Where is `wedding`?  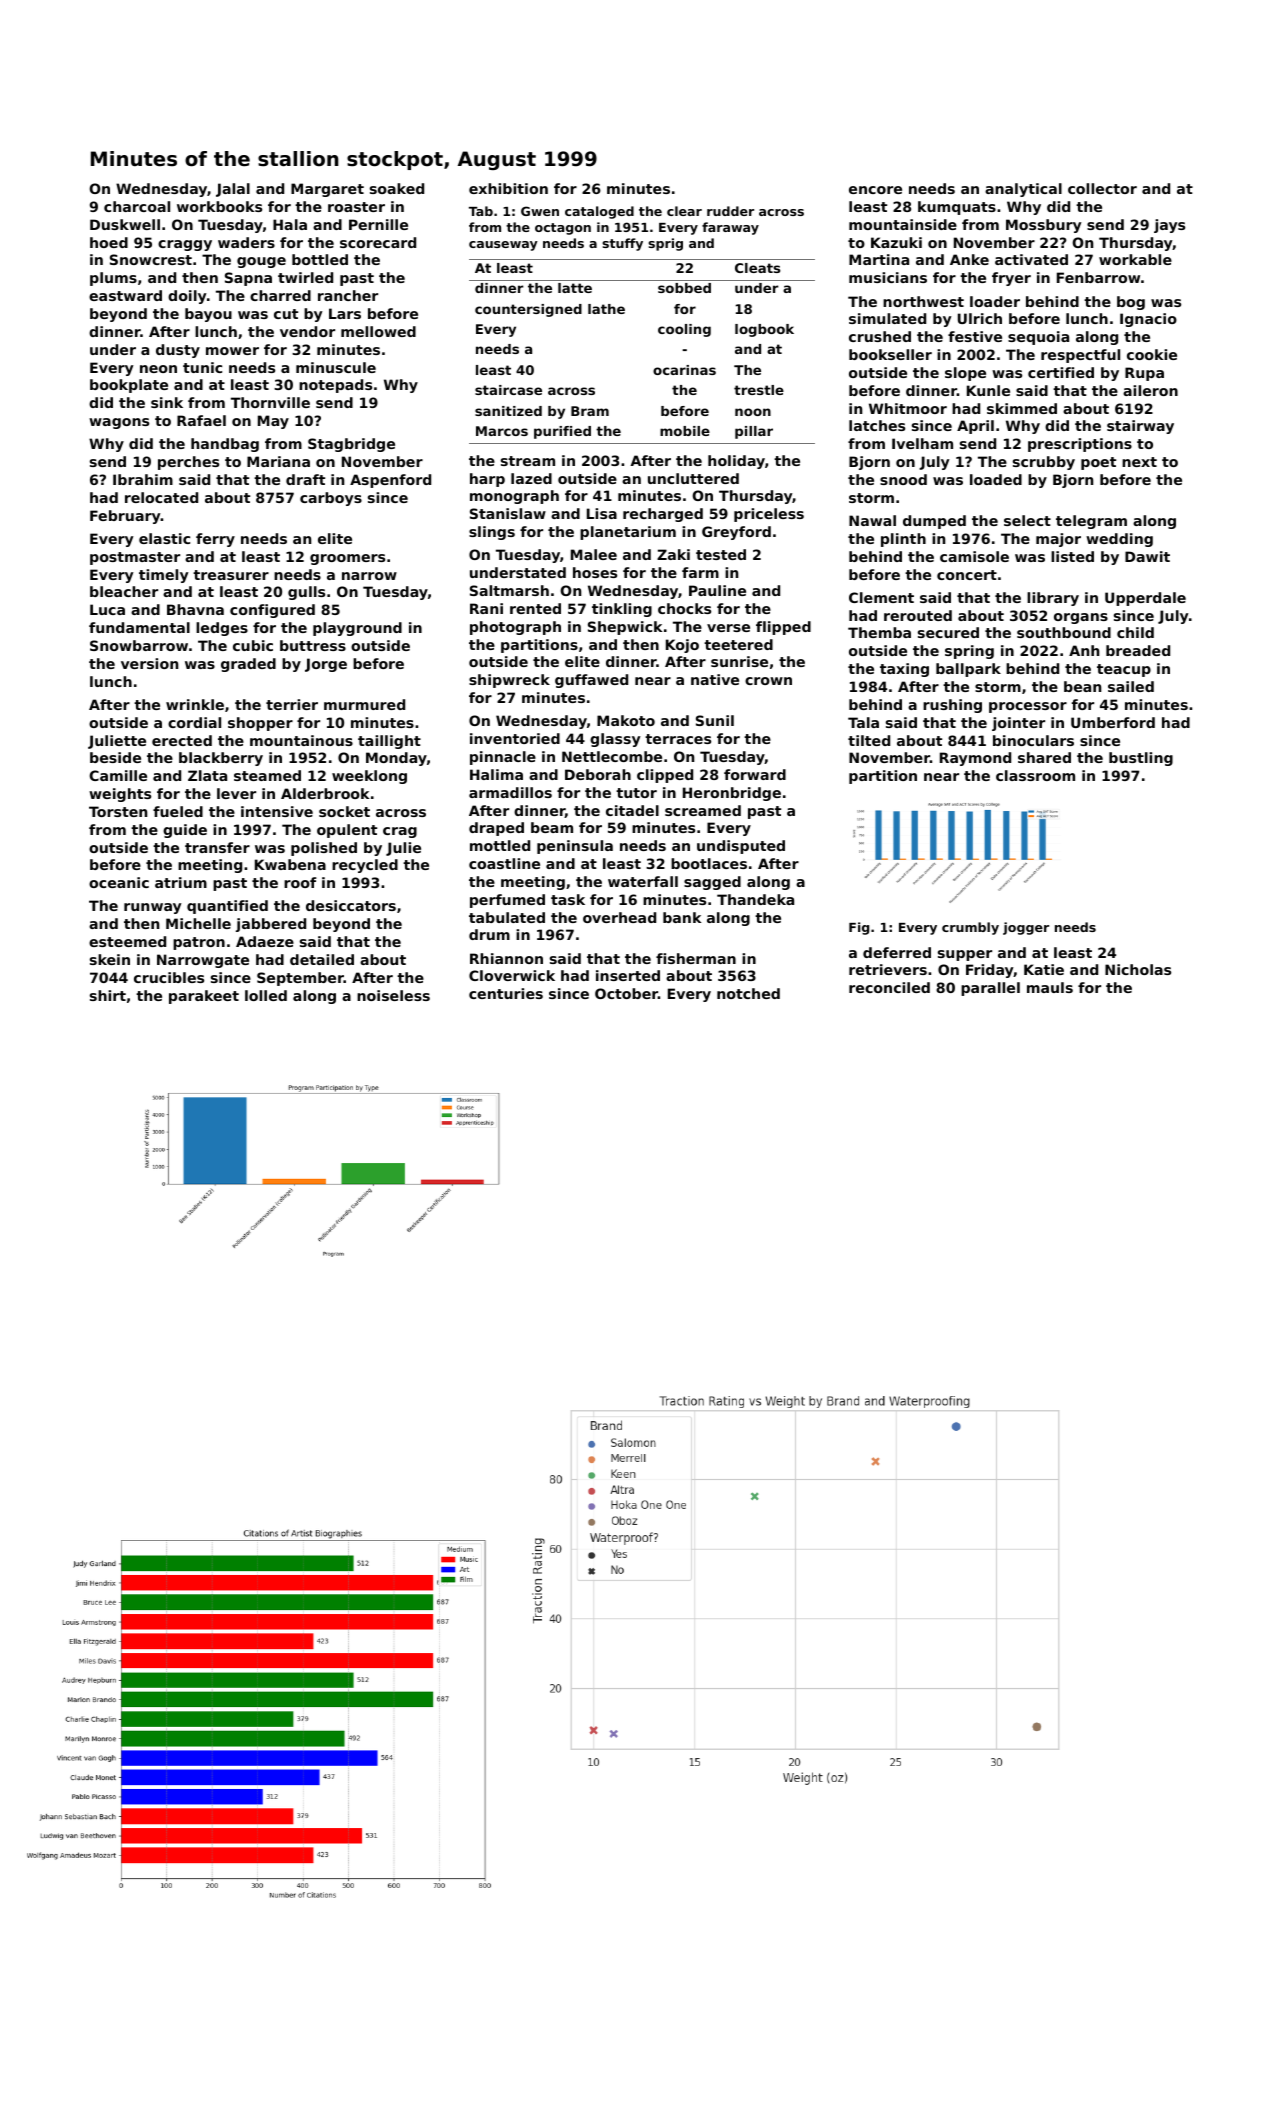
wedding is located at coordinates (1119, 540).
